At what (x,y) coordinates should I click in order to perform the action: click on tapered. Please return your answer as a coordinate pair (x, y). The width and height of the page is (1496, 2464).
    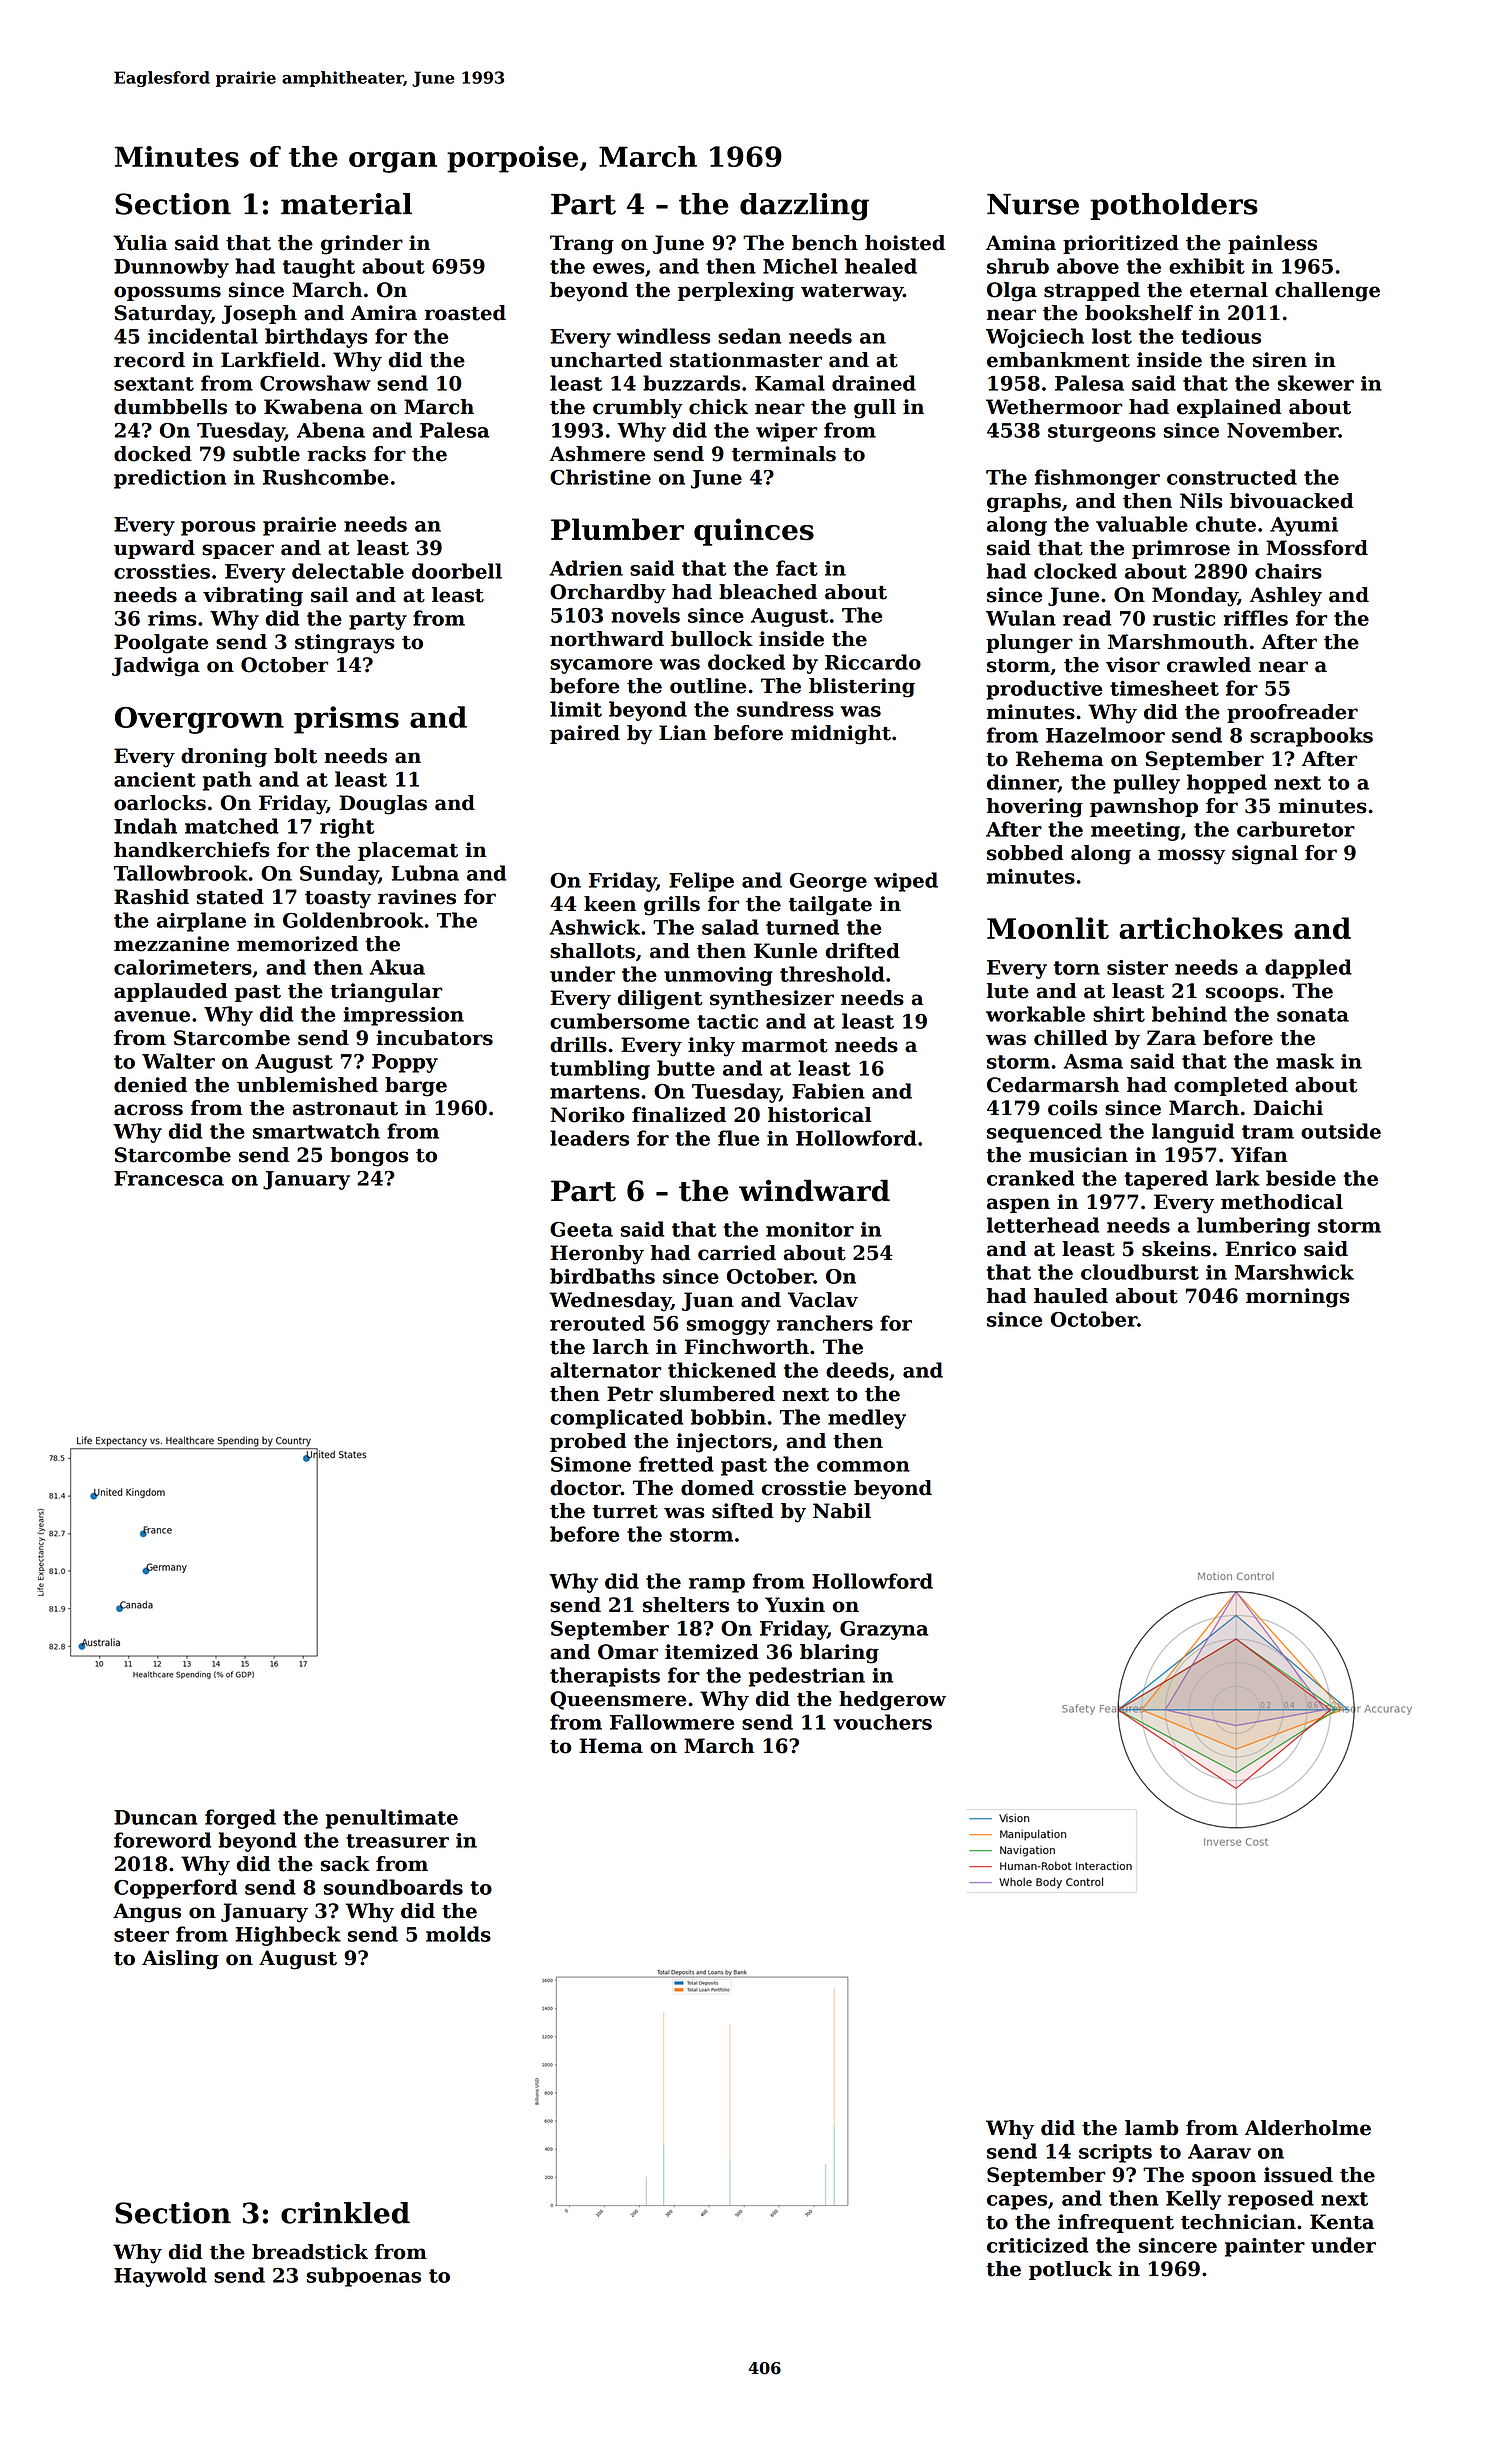
    Looking at the image, I should click on (1166, 1180).
